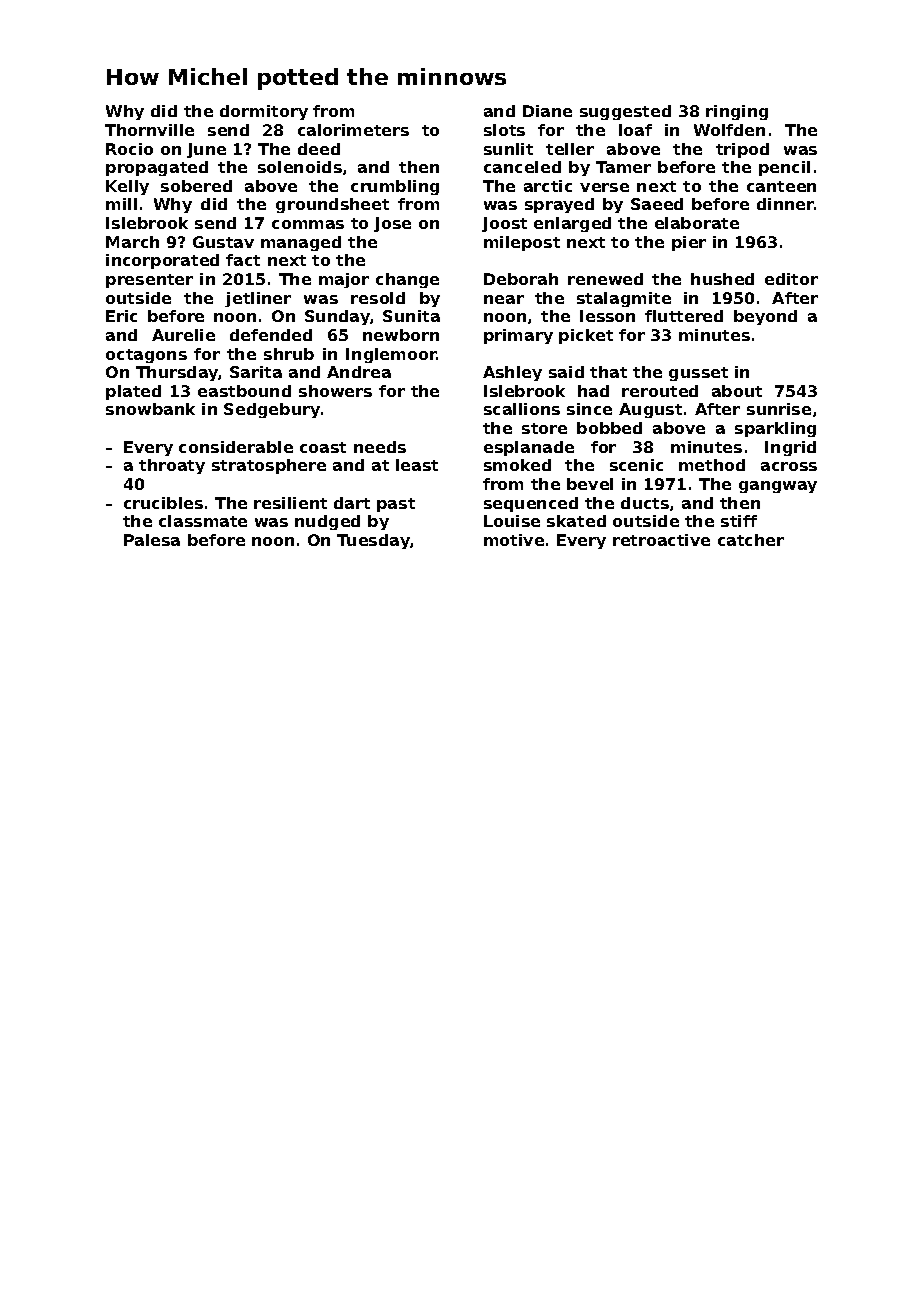  Describe the element at coordinates (625, 112) in the image. I see `suggested` at that location.
